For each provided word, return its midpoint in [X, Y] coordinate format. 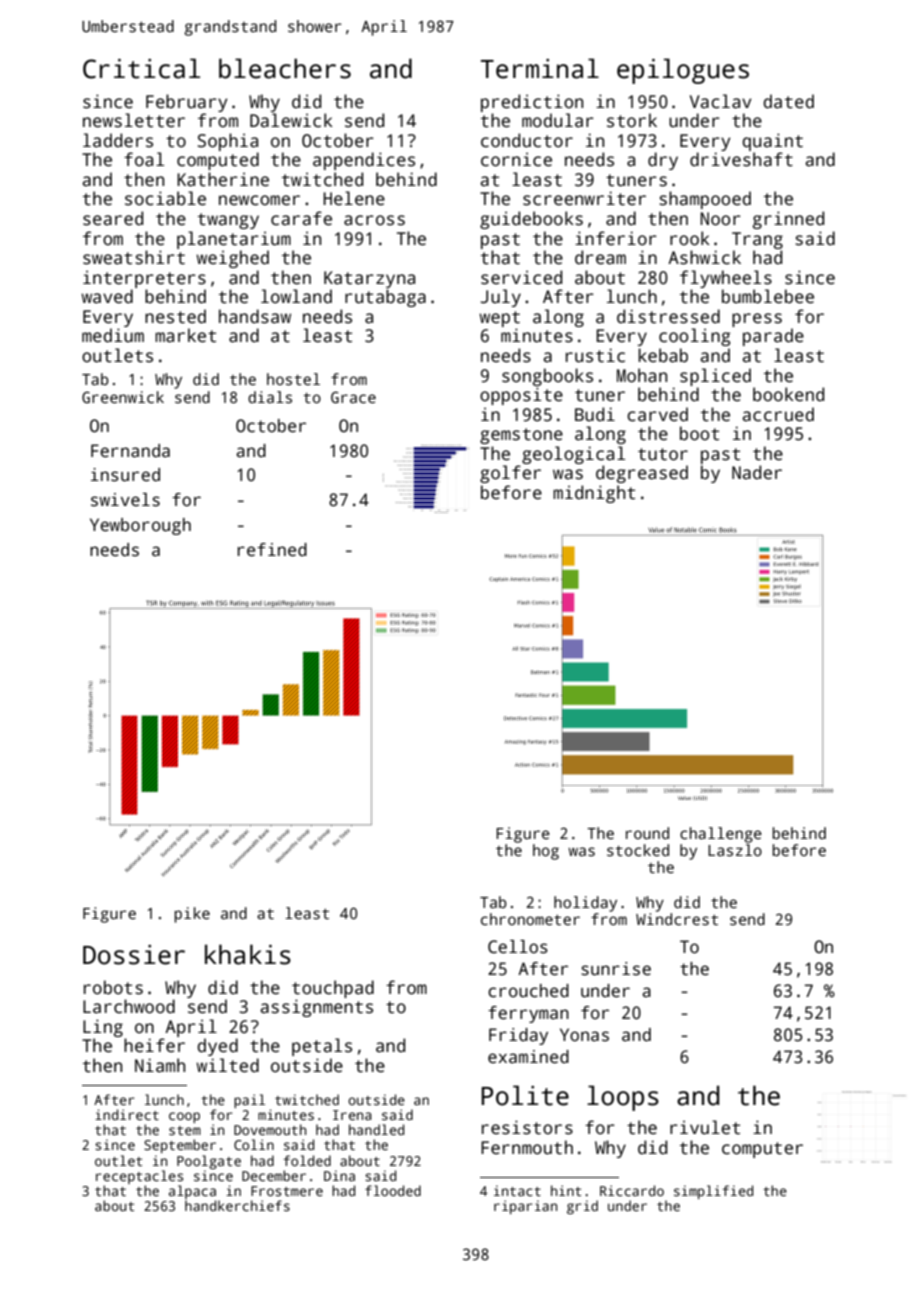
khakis [248, 954]
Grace [353, 397]
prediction [532, 103]
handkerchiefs [237, 1205]
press [757, 320]
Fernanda [130, 451]
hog [546, 852]
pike [192, 915]
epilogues [683, 71]
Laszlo [735, 850]
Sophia [228, 142]
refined [272, 550]
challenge [721, 835]
